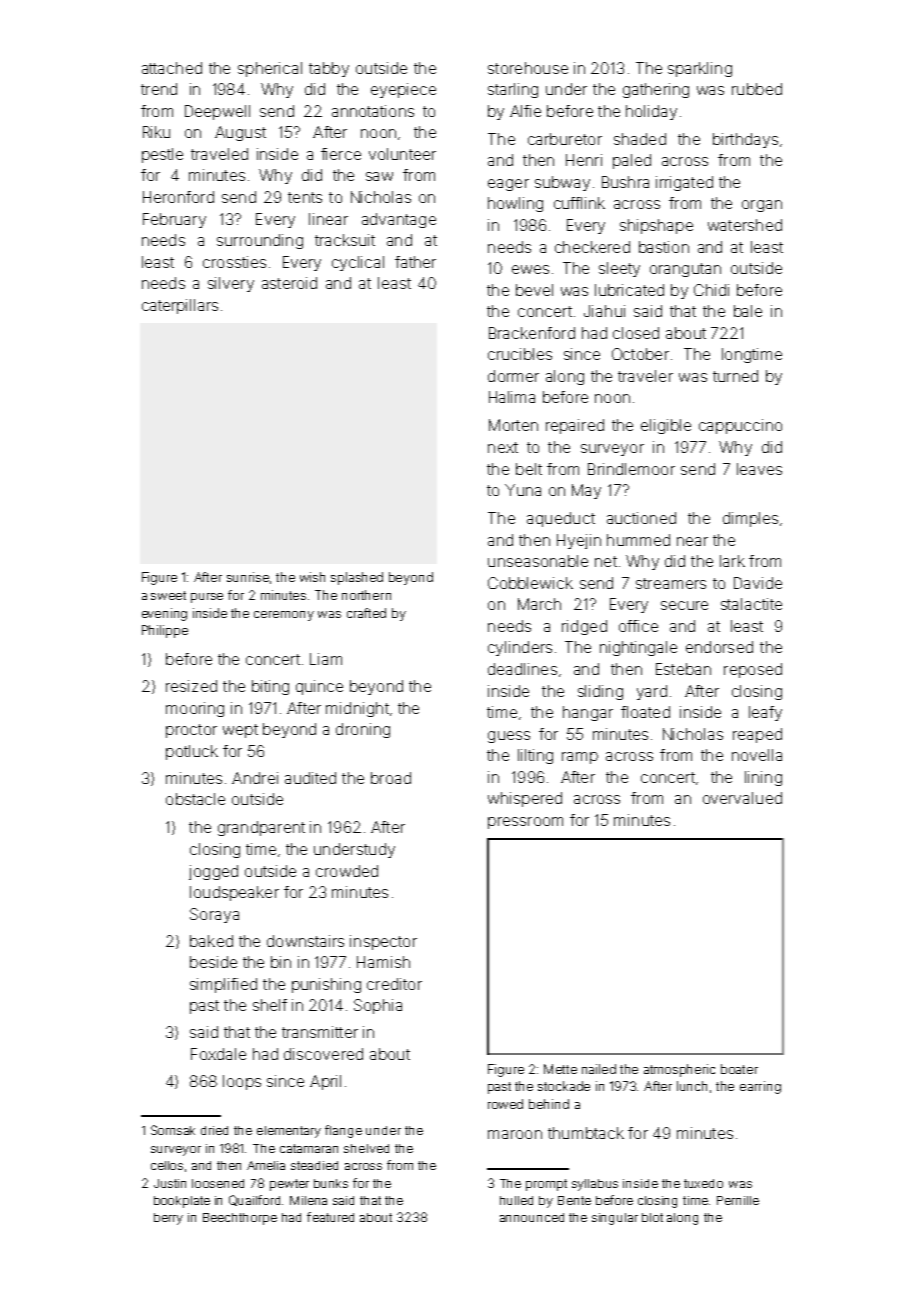 The height and width of the page is (1311, 924). Describe the element at coordinates (539, 604) in the page. I see `March` at that location.
